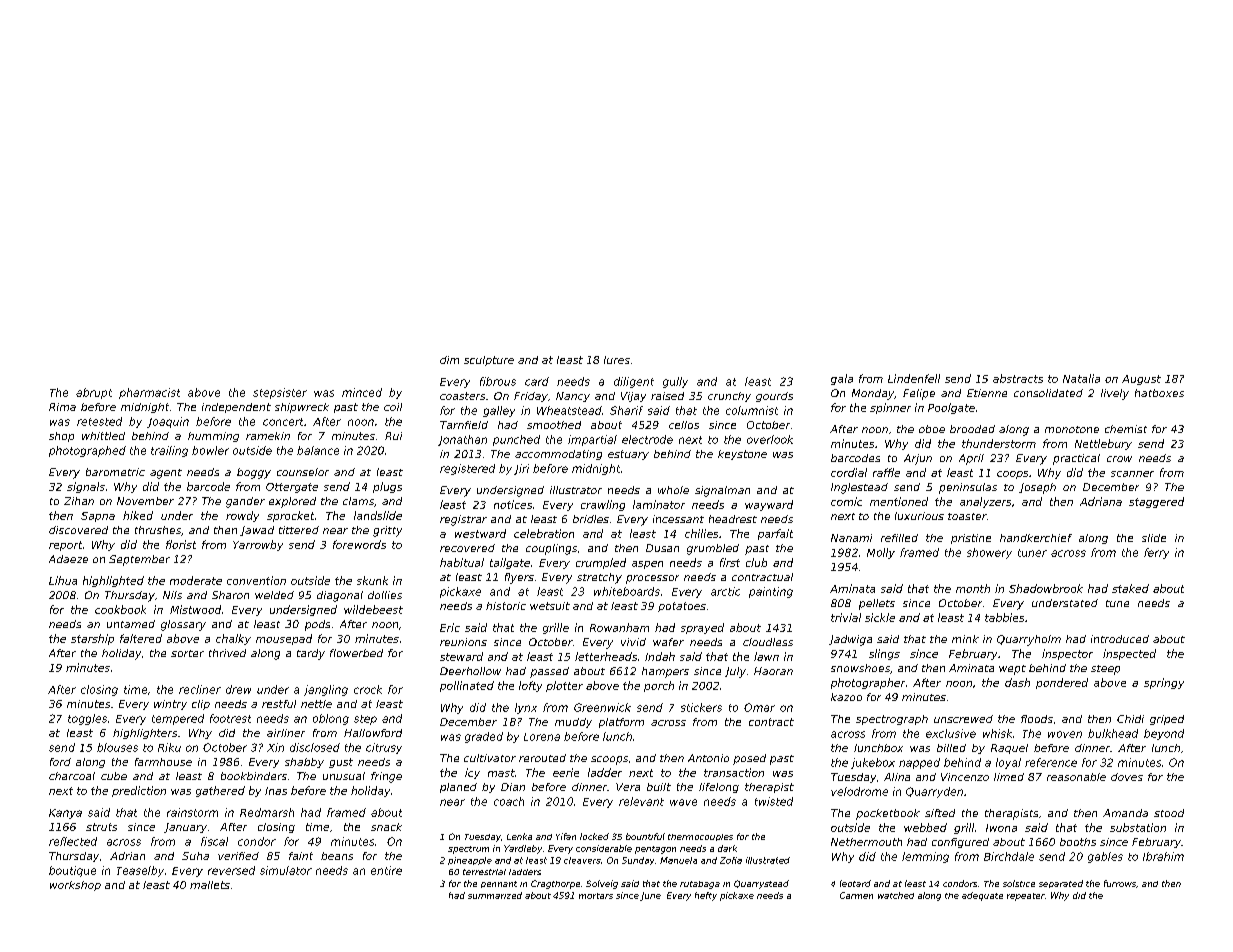 The height and width of the screenshot is (952, 1233). I want to click on repeater, so click(1026, 897).
